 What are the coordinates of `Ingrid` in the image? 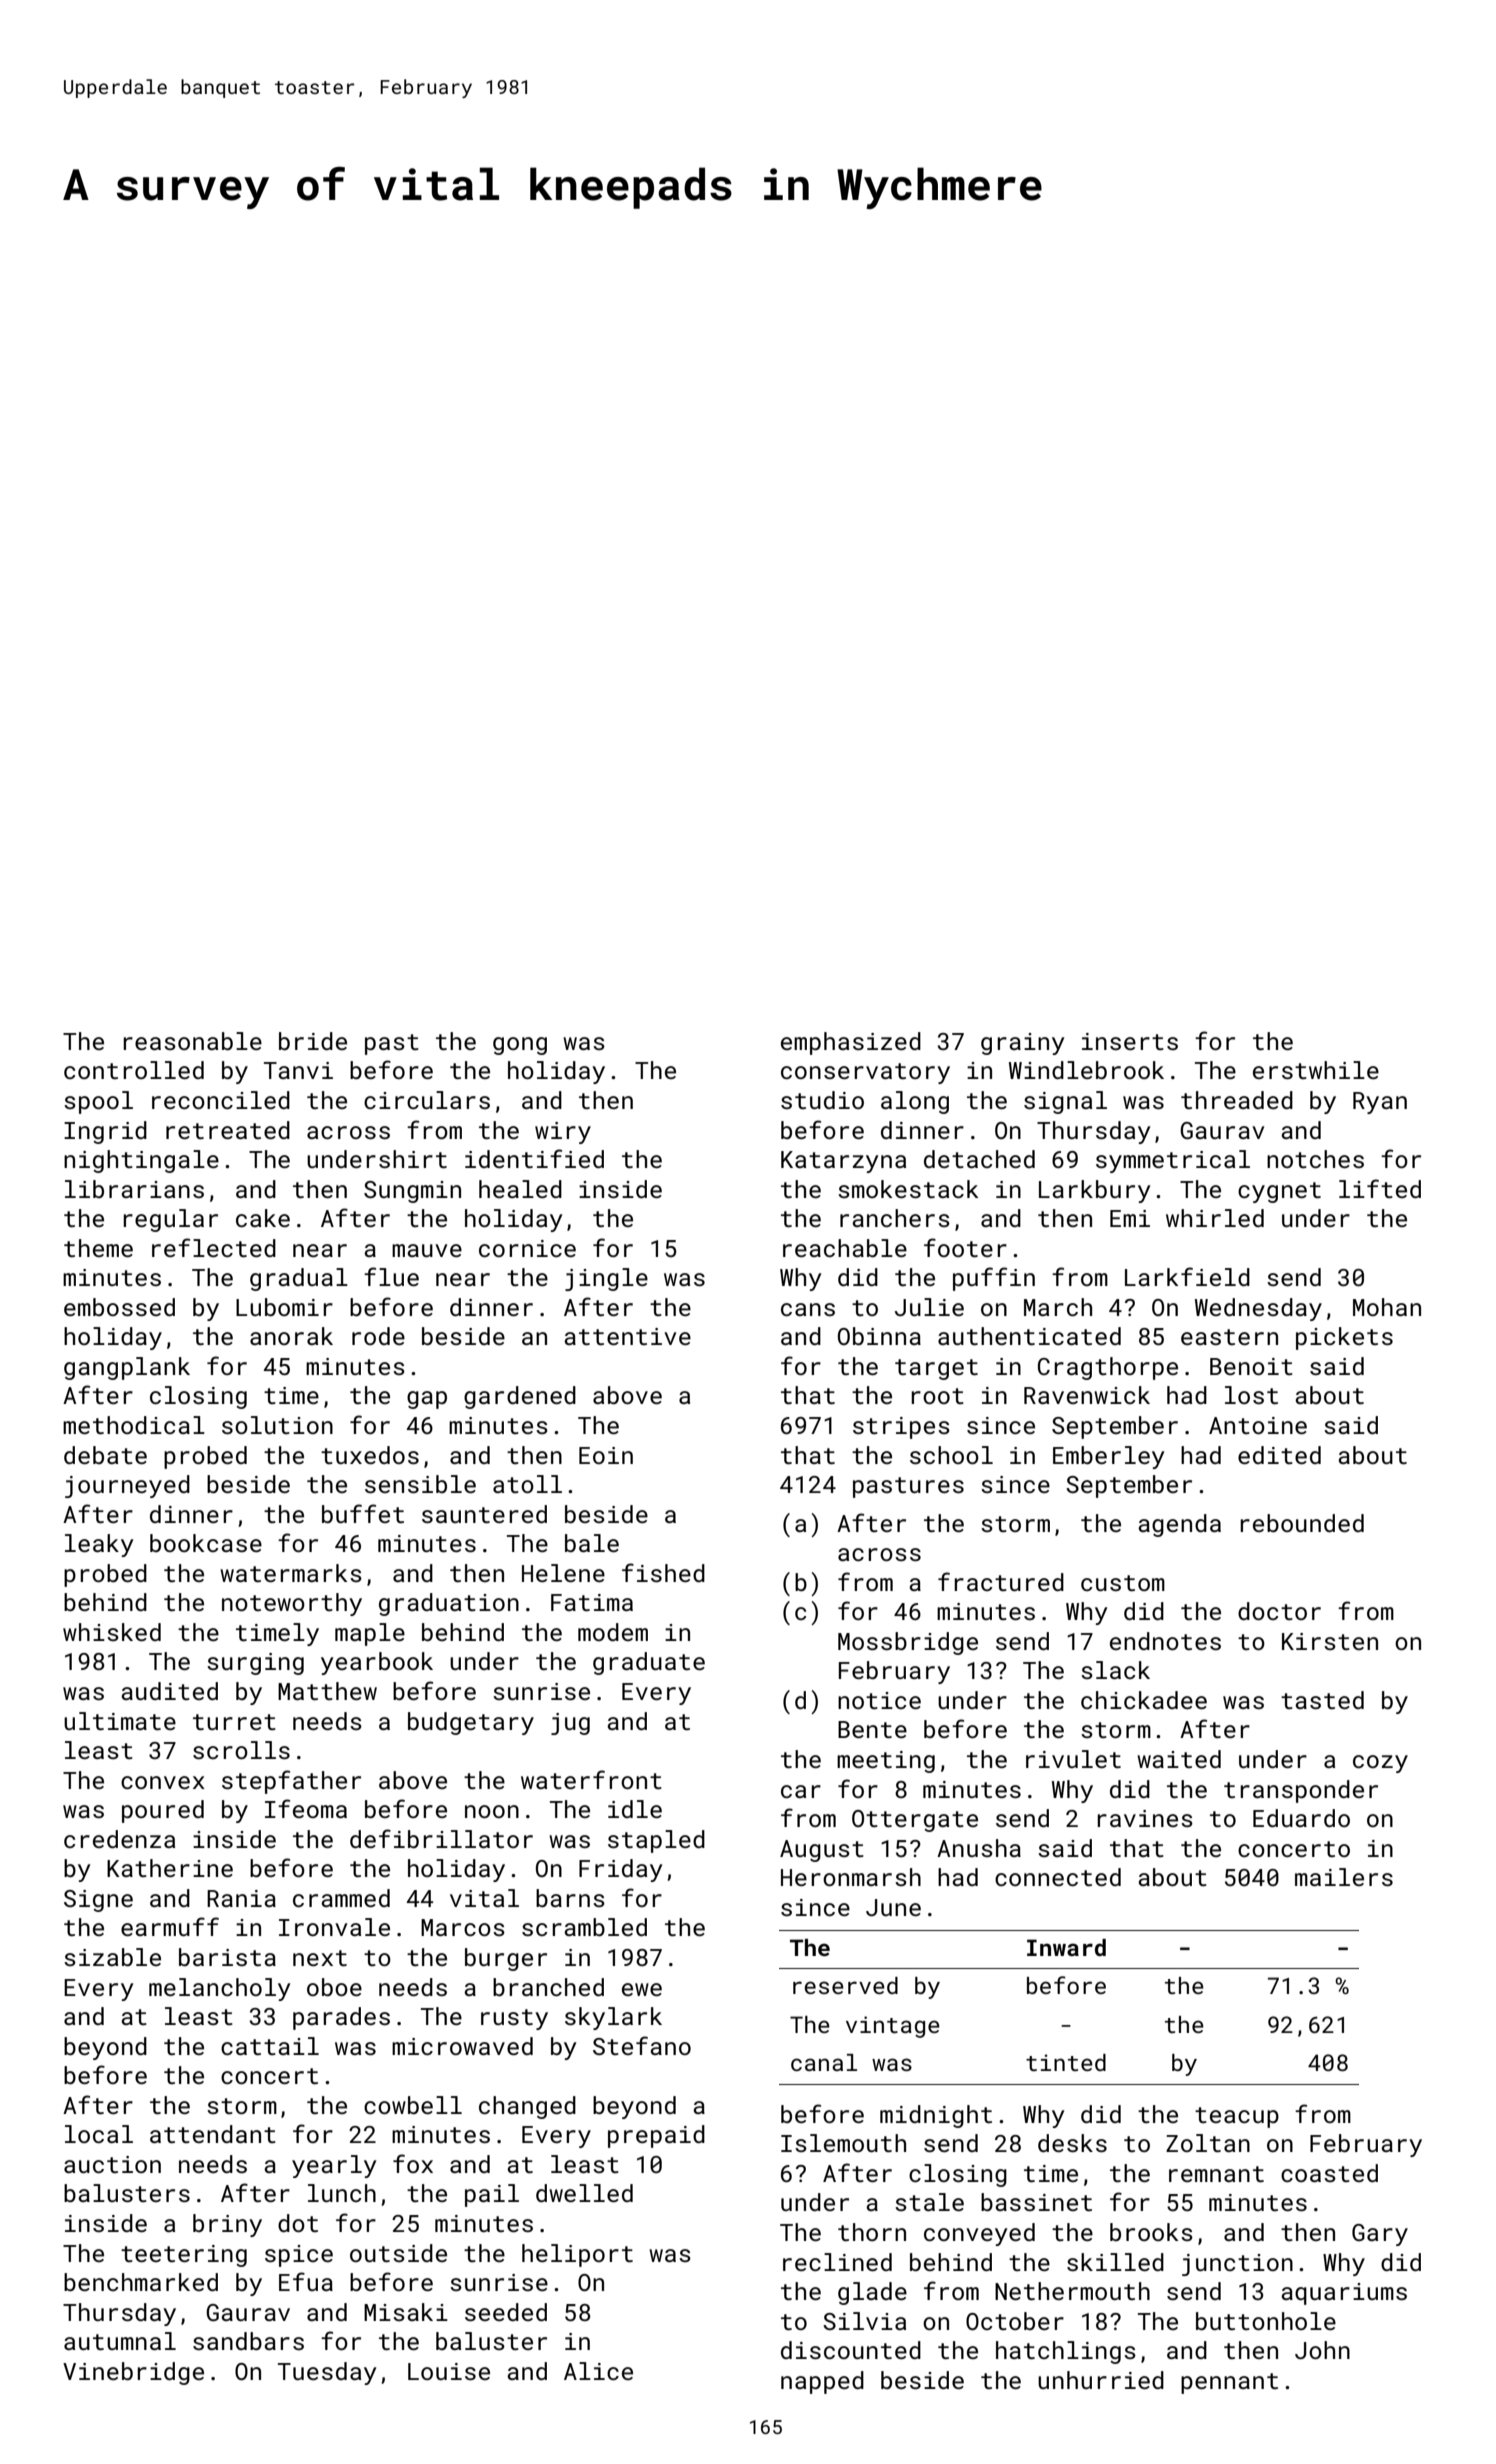 It's located at (105, 1132).
